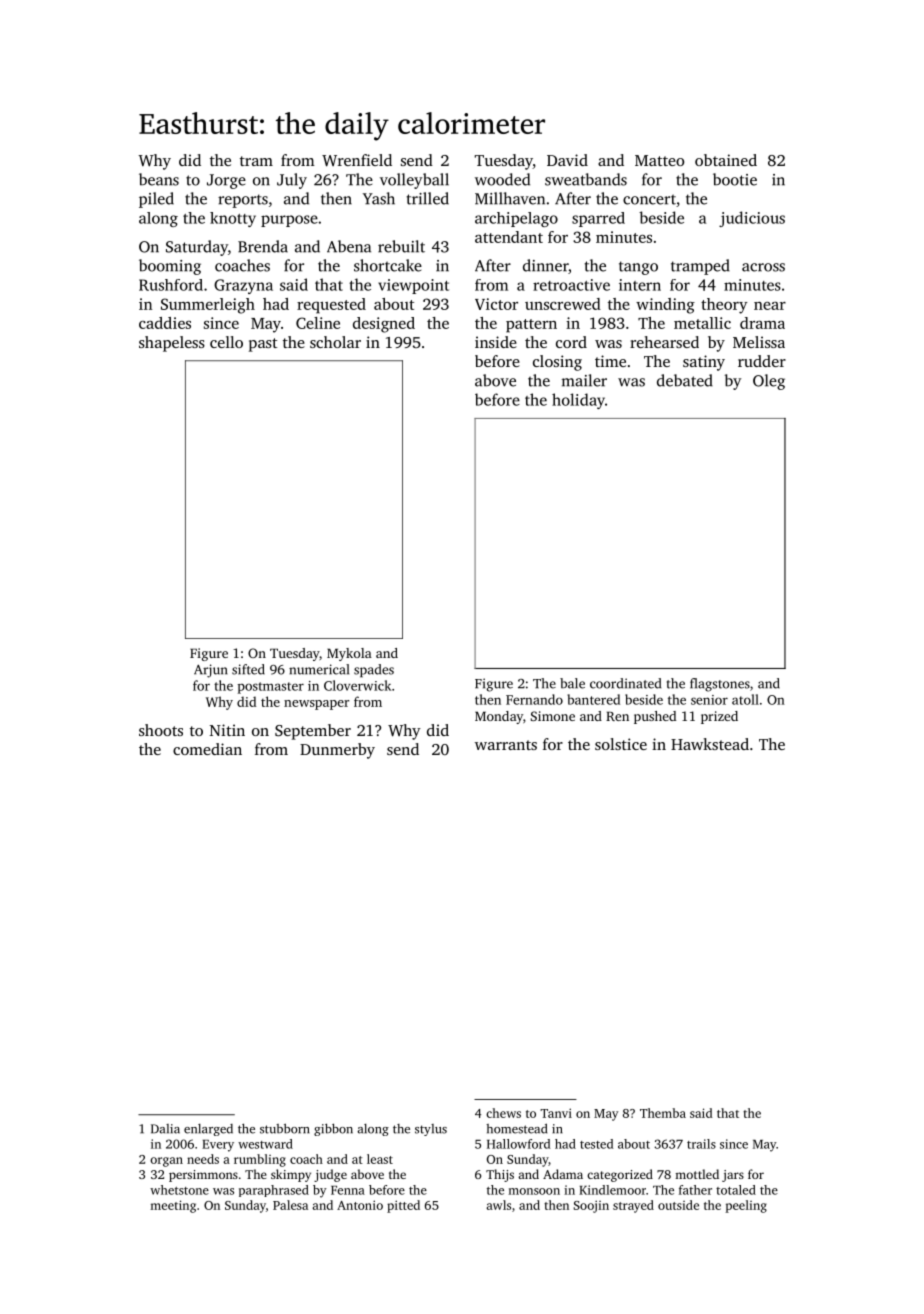  Describe the element at coordinates (726, 160) in the document. I see `obtained` at that location.
